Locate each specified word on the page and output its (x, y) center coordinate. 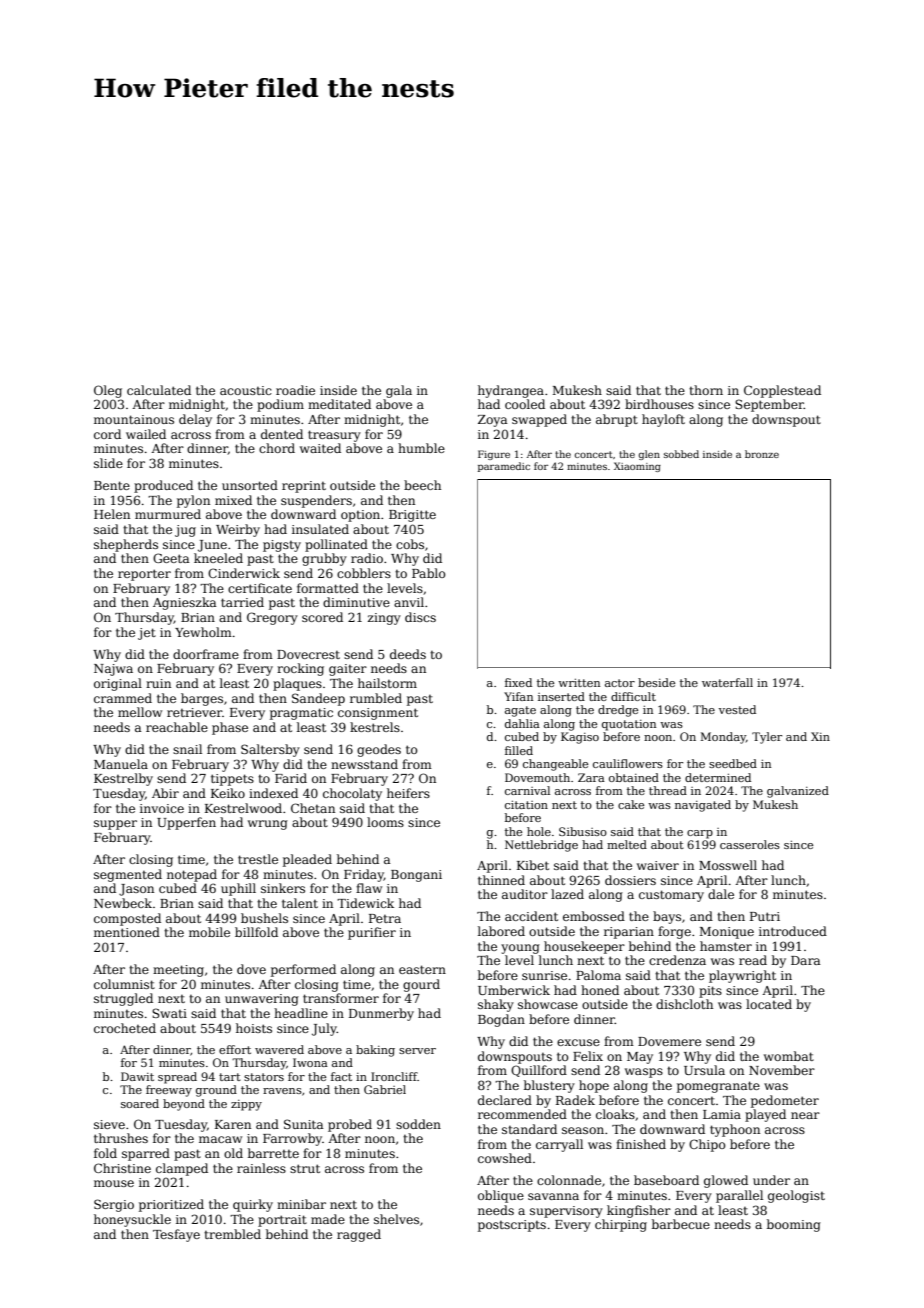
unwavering (262, 1000)
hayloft (663, 420)
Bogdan (501, 1020)
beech (422, 485)
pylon (193, 501)
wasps (644, 1073)
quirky (253, 1205)
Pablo (429, 573)
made (328, 1219)
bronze (762, 454)
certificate (260, 588)
